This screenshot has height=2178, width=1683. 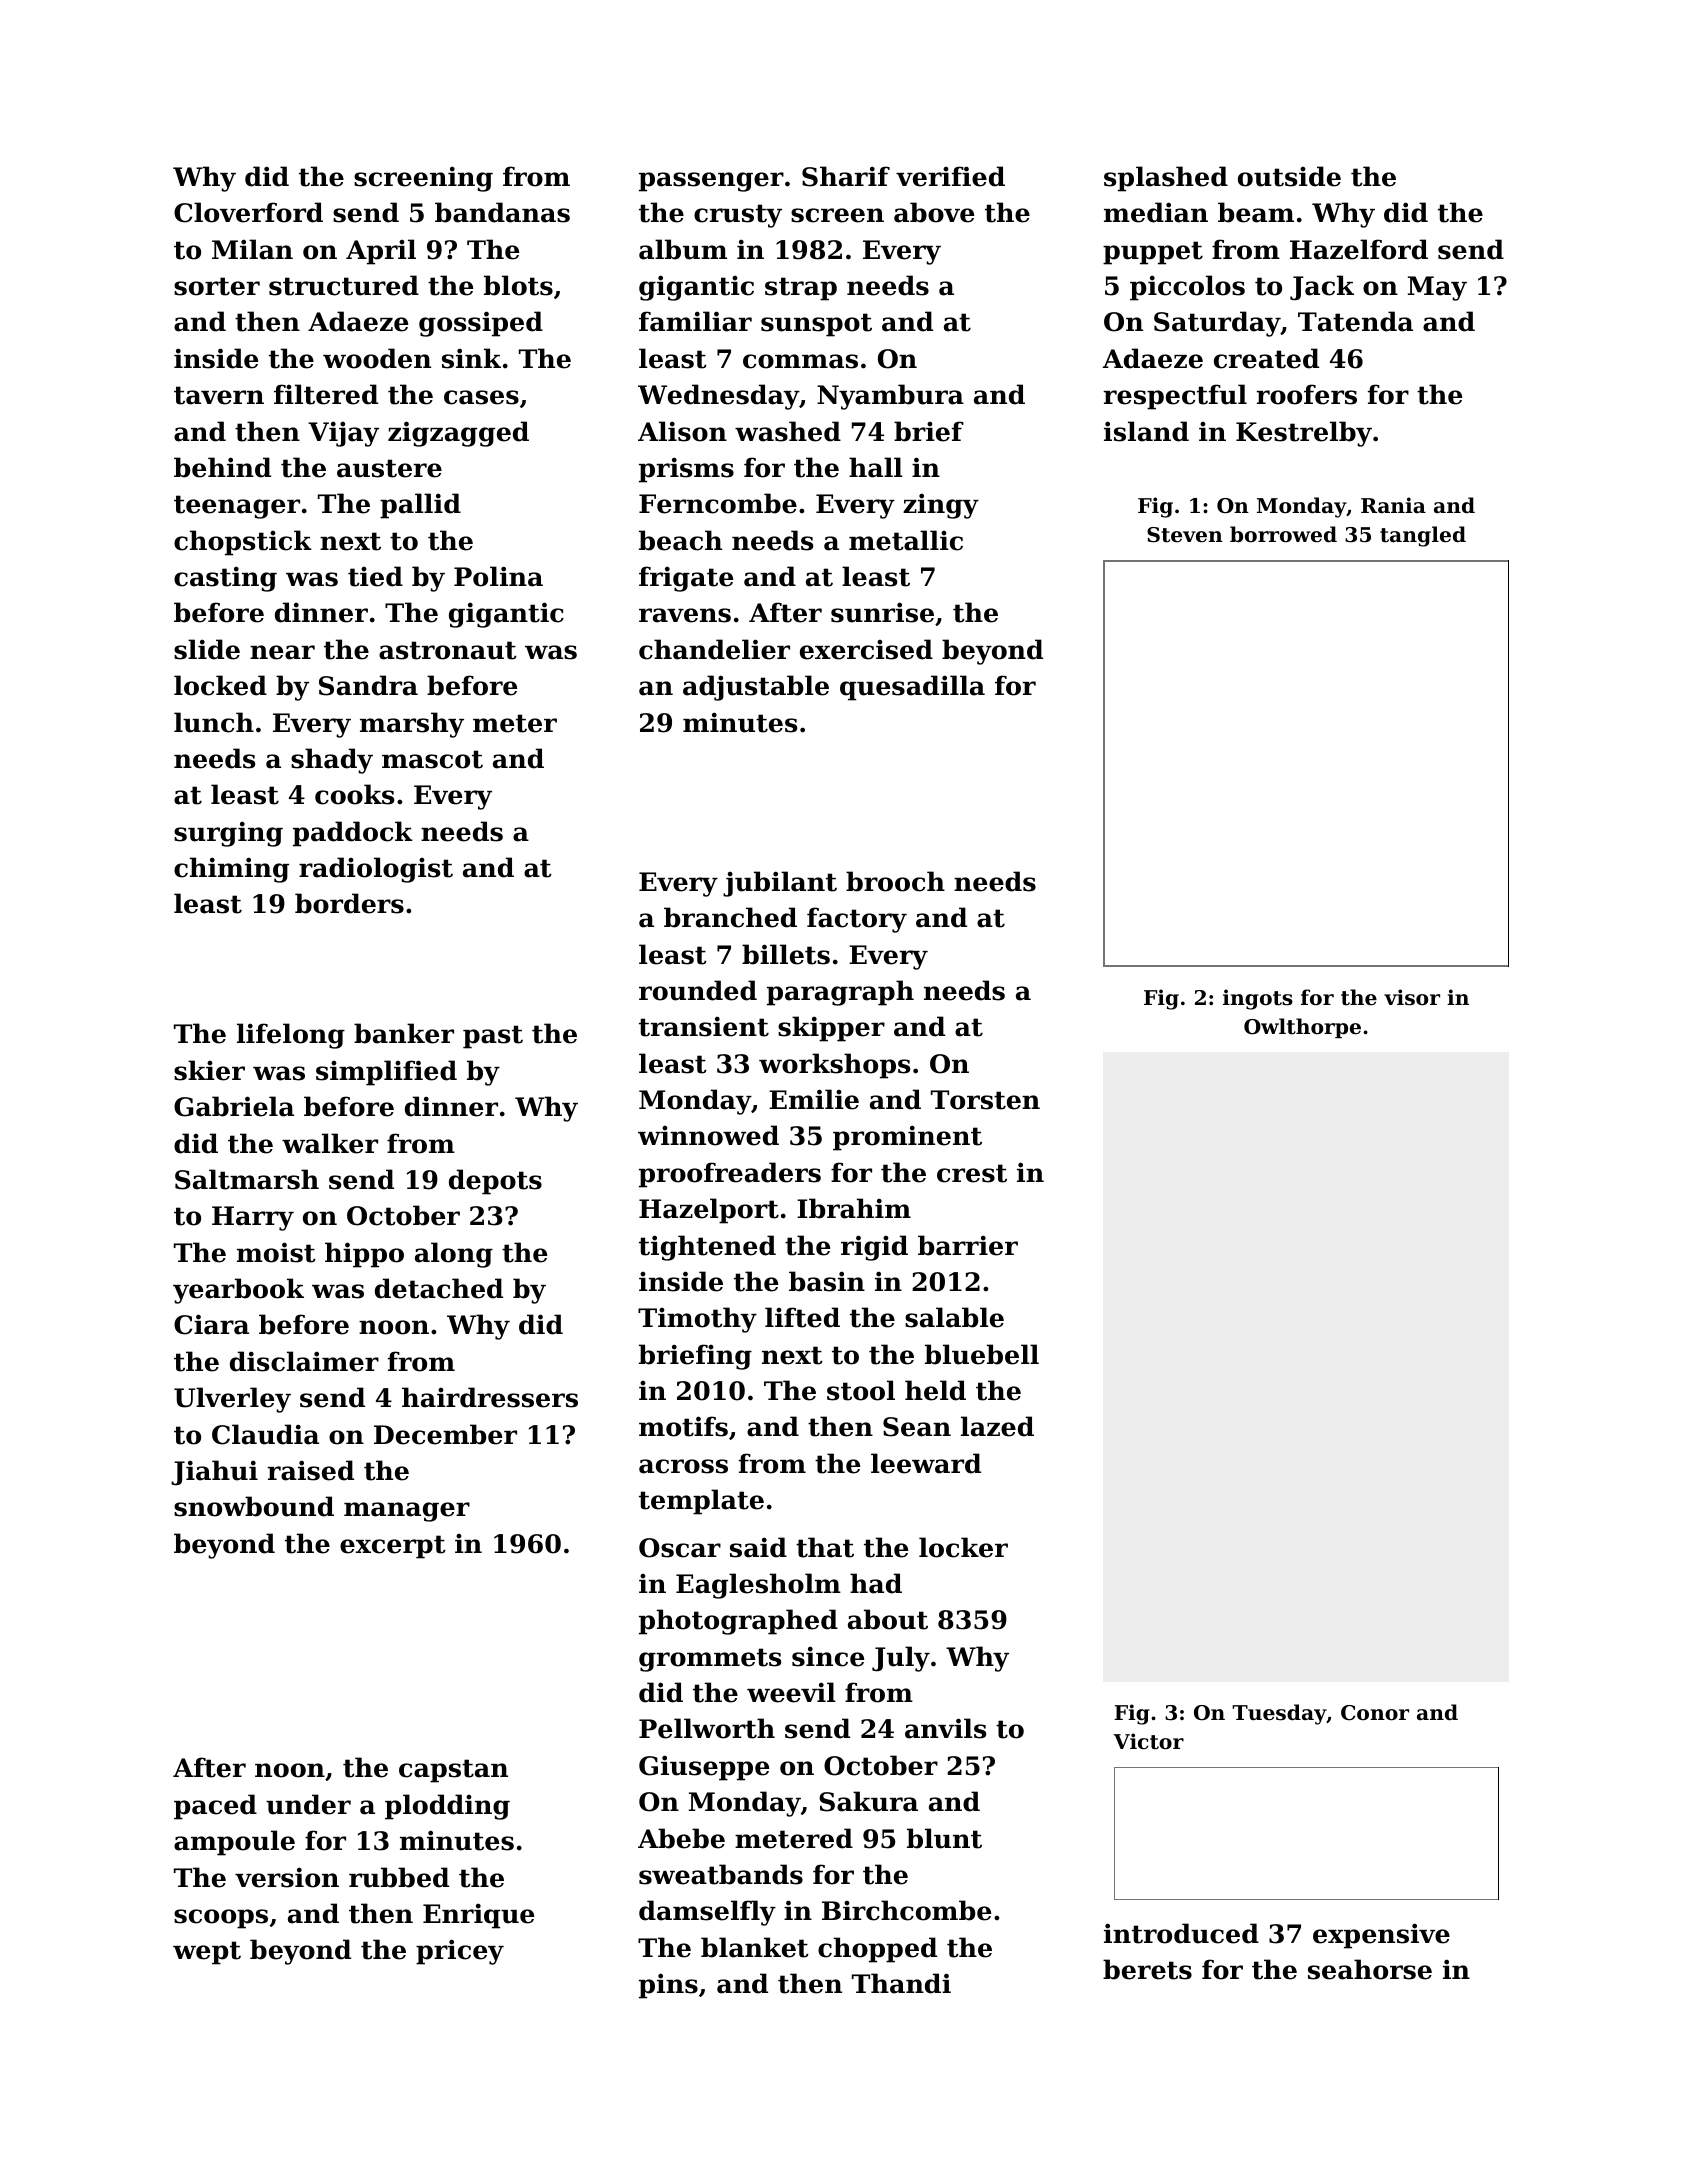 I want to click on tangled, so click(x=1423, y=536).
